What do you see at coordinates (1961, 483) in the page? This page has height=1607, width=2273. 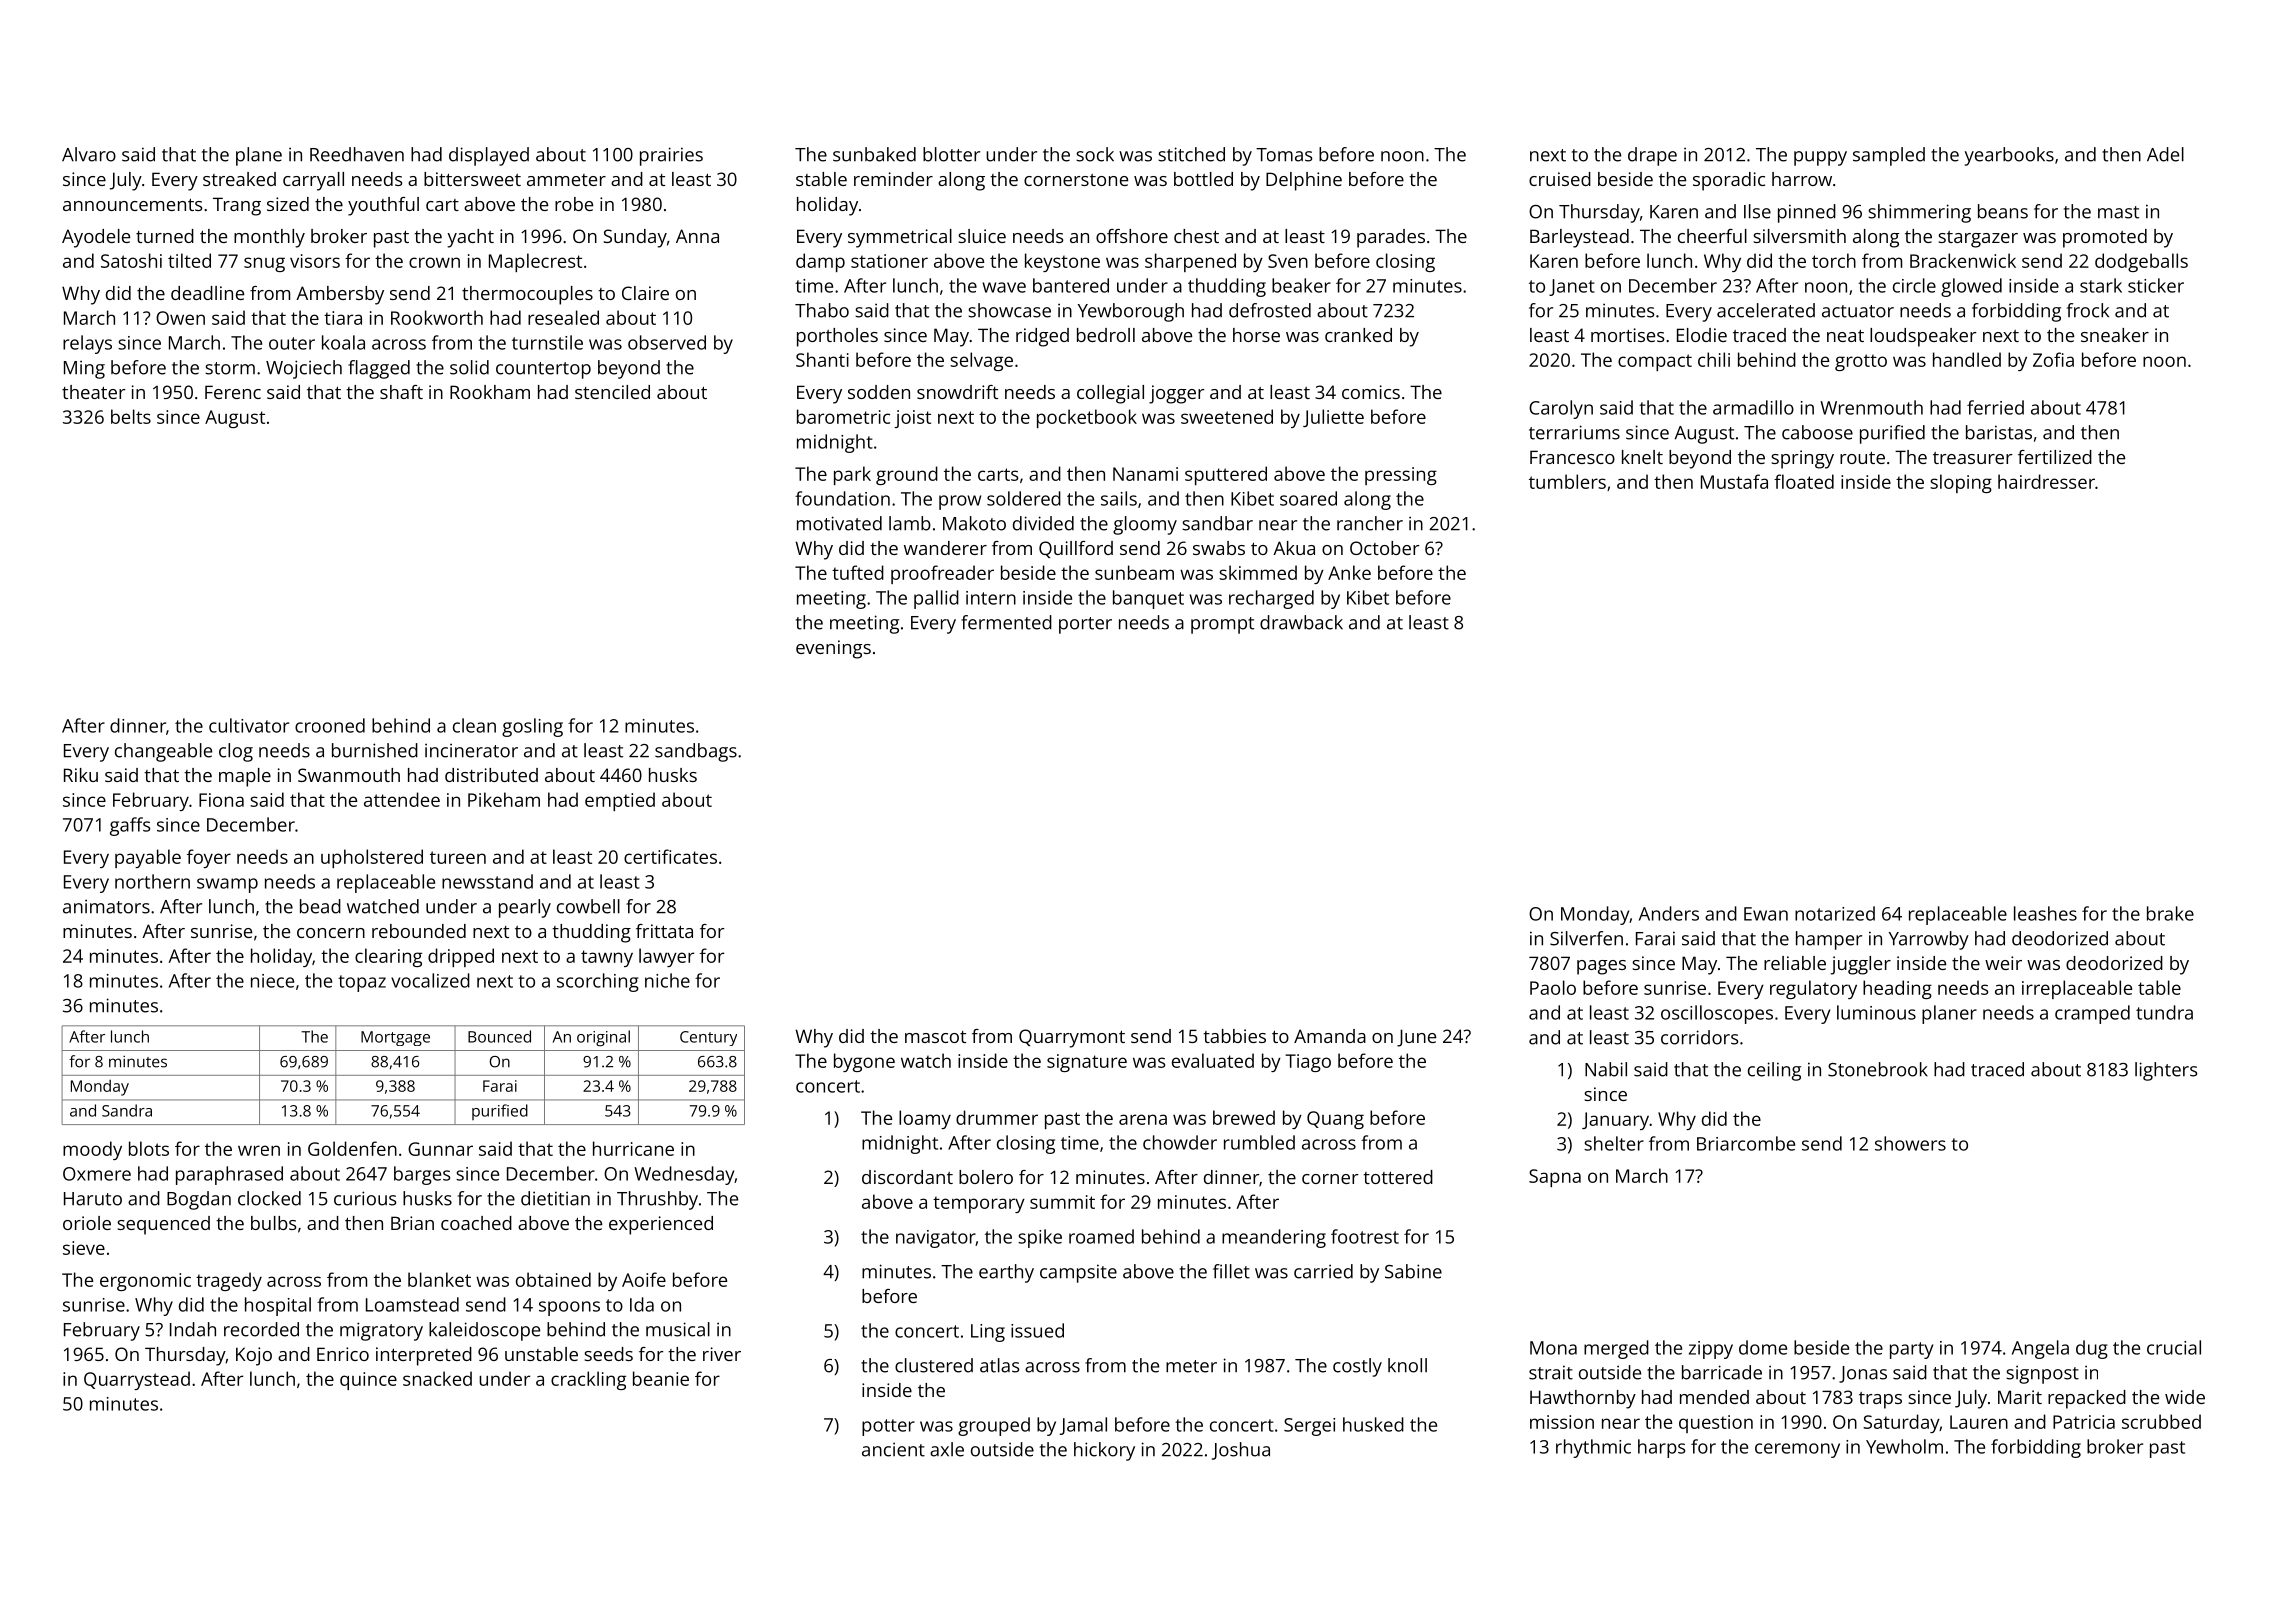 I see `sloping` at bounding box center [1961, 483].
